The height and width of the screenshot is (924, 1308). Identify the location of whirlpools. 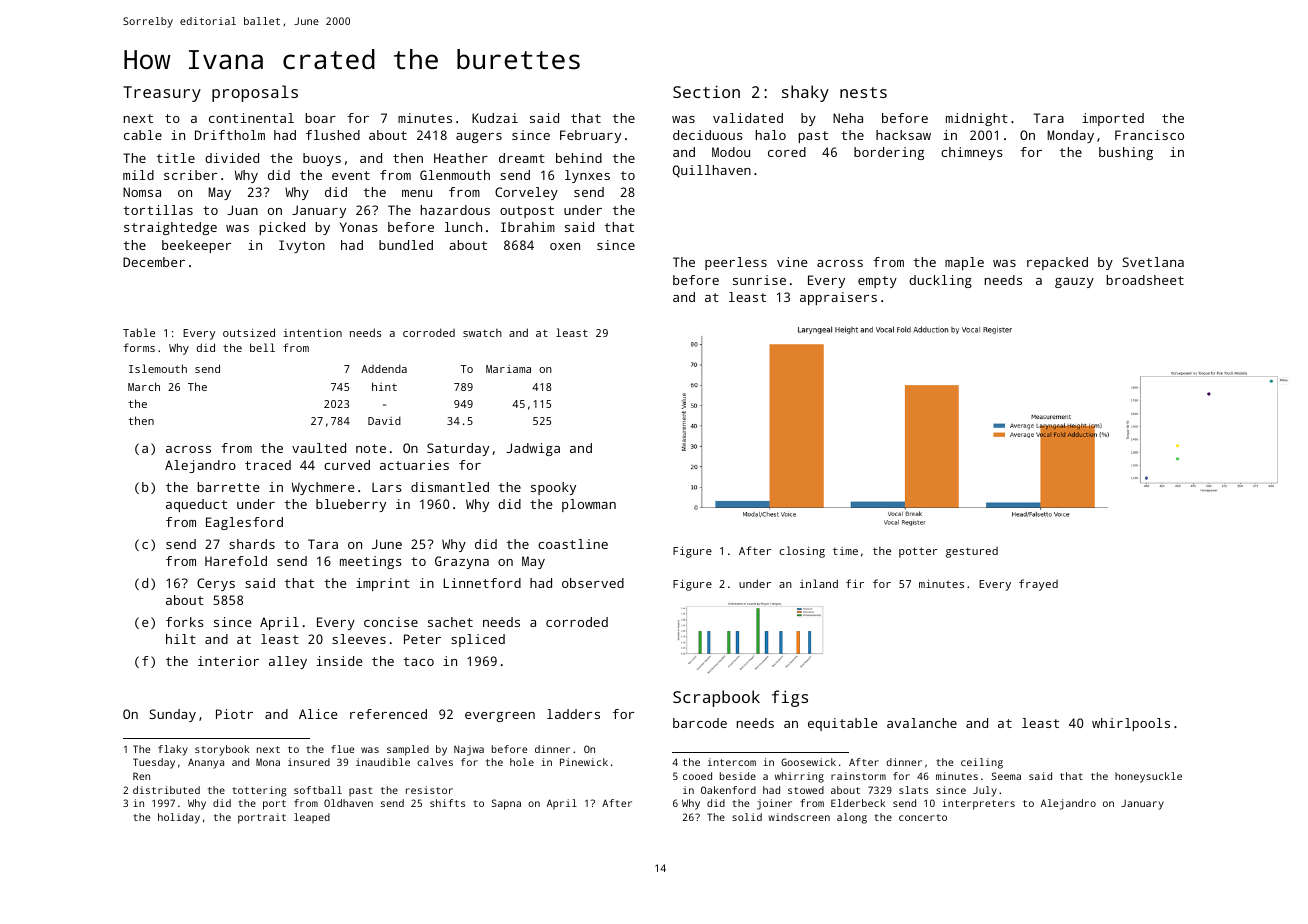
(1131, 724).
